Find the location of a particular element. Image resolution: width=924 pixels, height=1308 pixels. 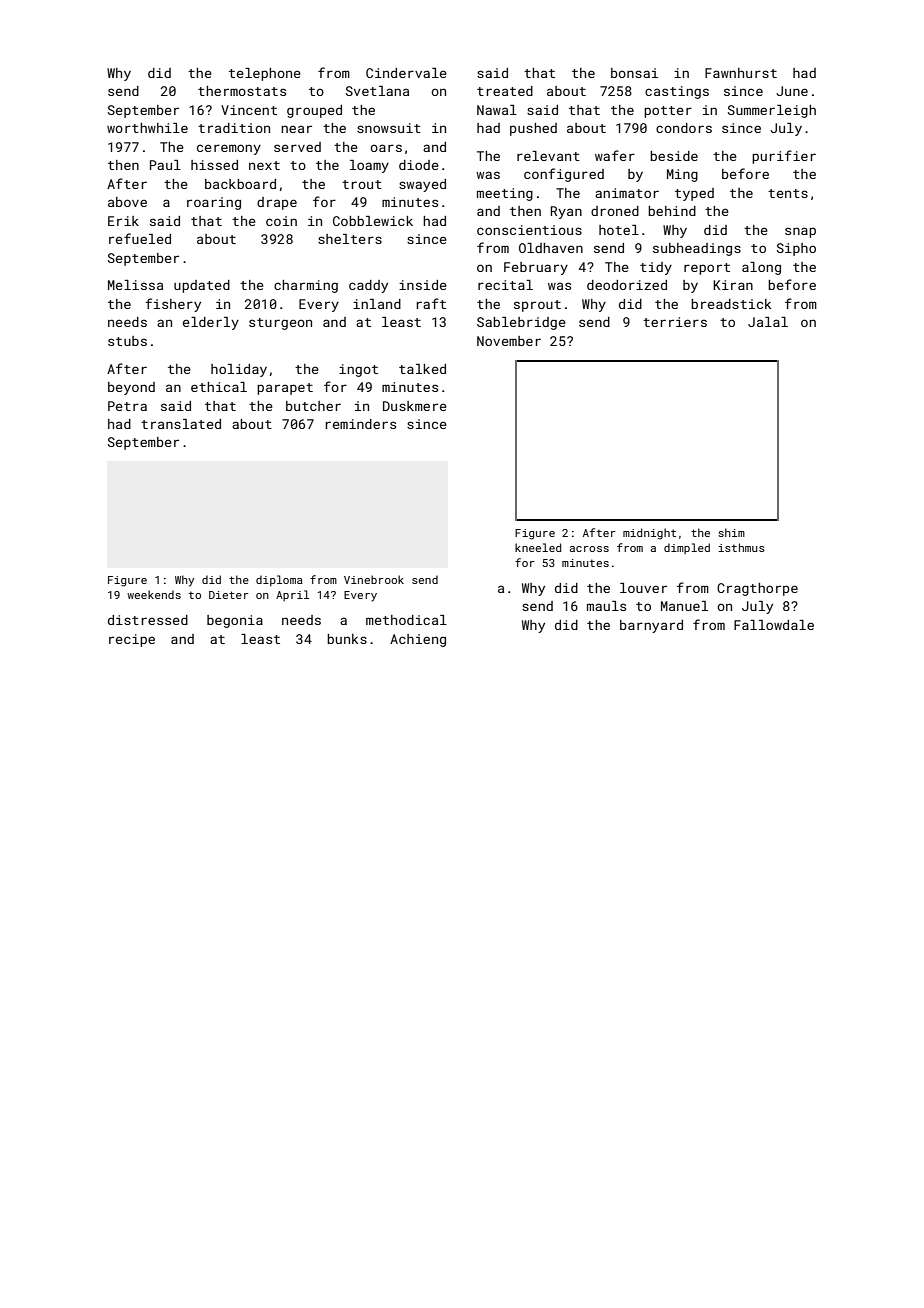

treated is located at coordinates (505, 91).
